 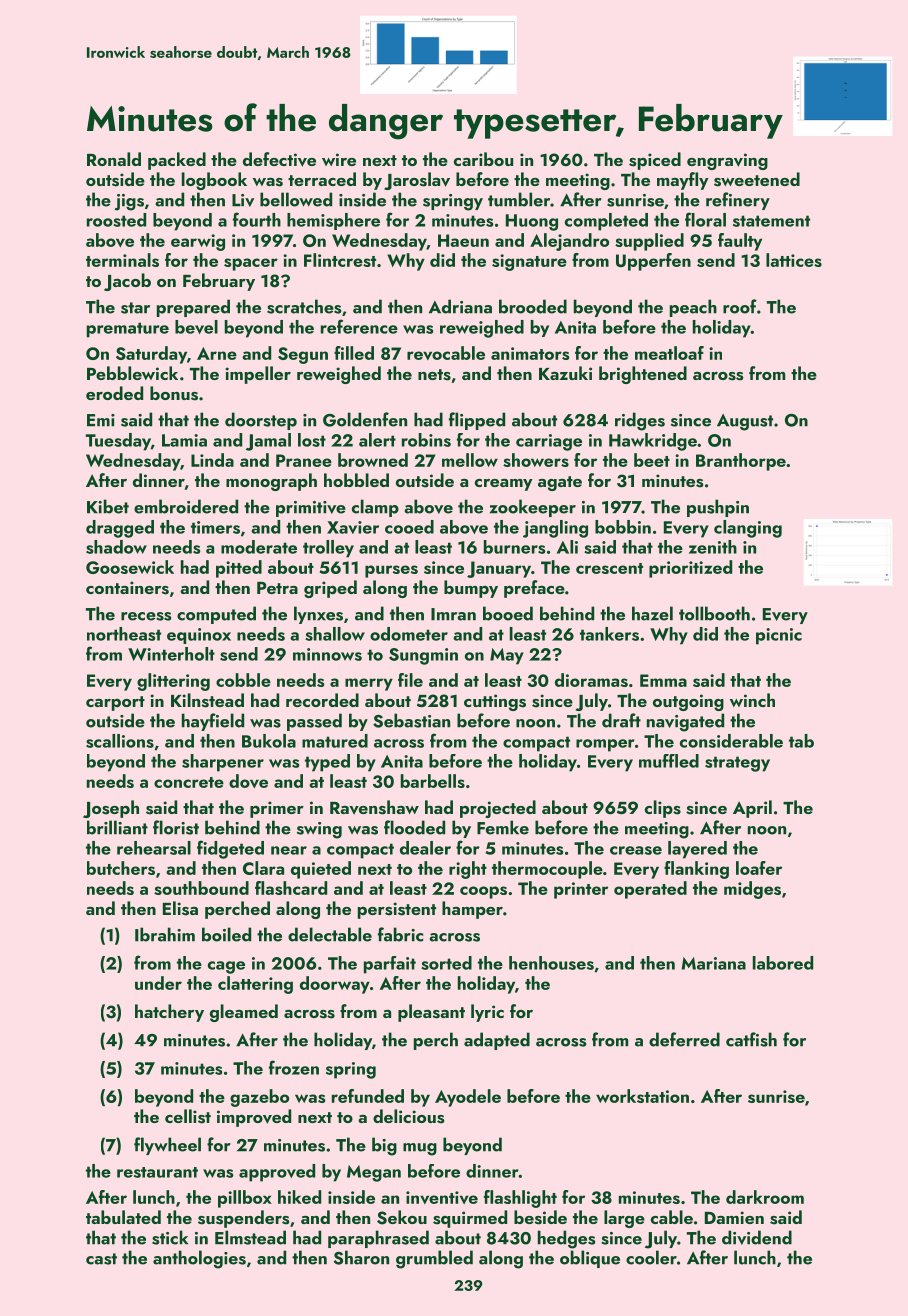 What do you see at coordinates (212, 460) in the screenshot?
I see `Linda` at bounding box center [212, 460].
